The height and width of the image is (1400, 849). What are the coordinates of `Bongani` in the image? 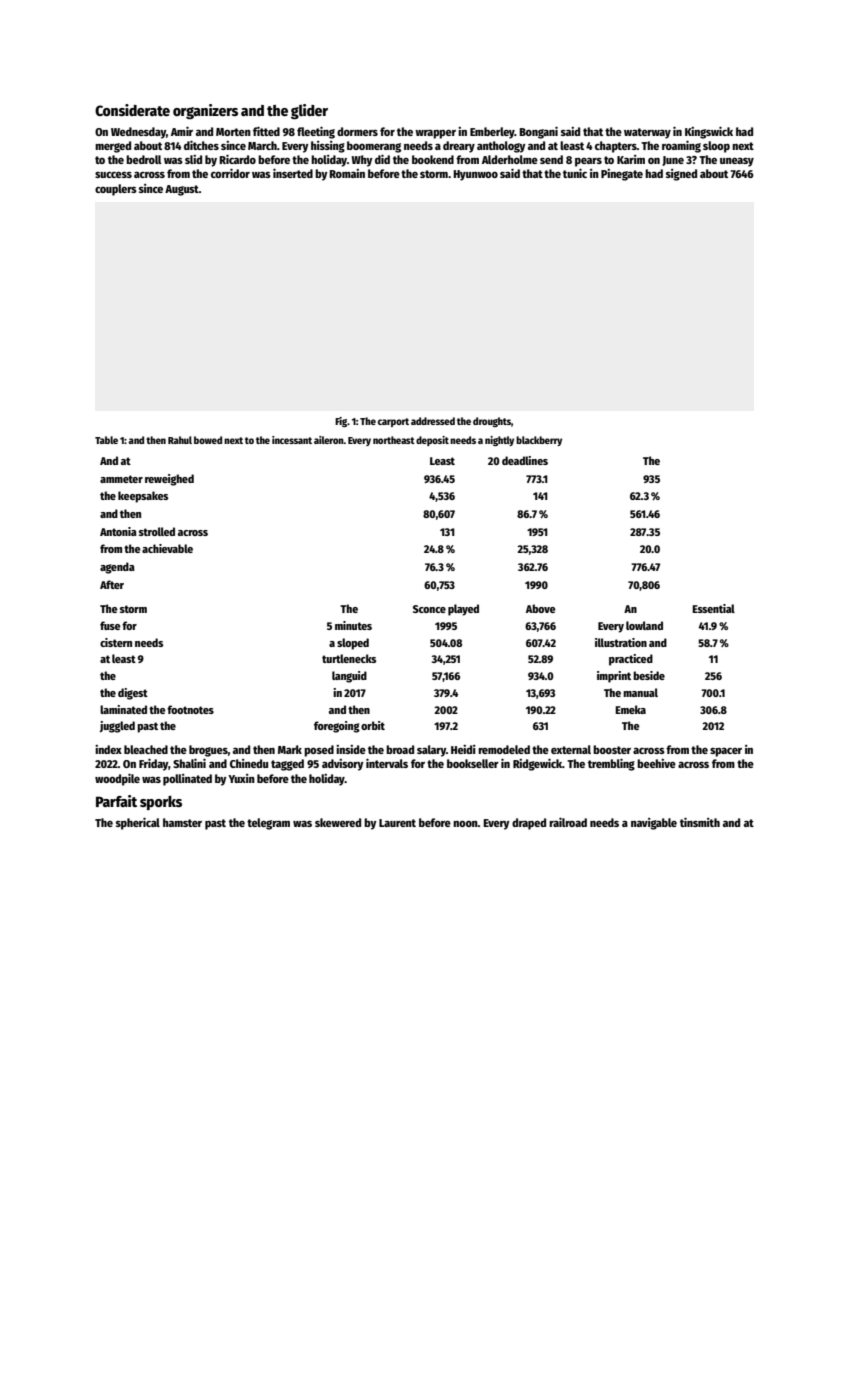 It's located at (538, 132).
